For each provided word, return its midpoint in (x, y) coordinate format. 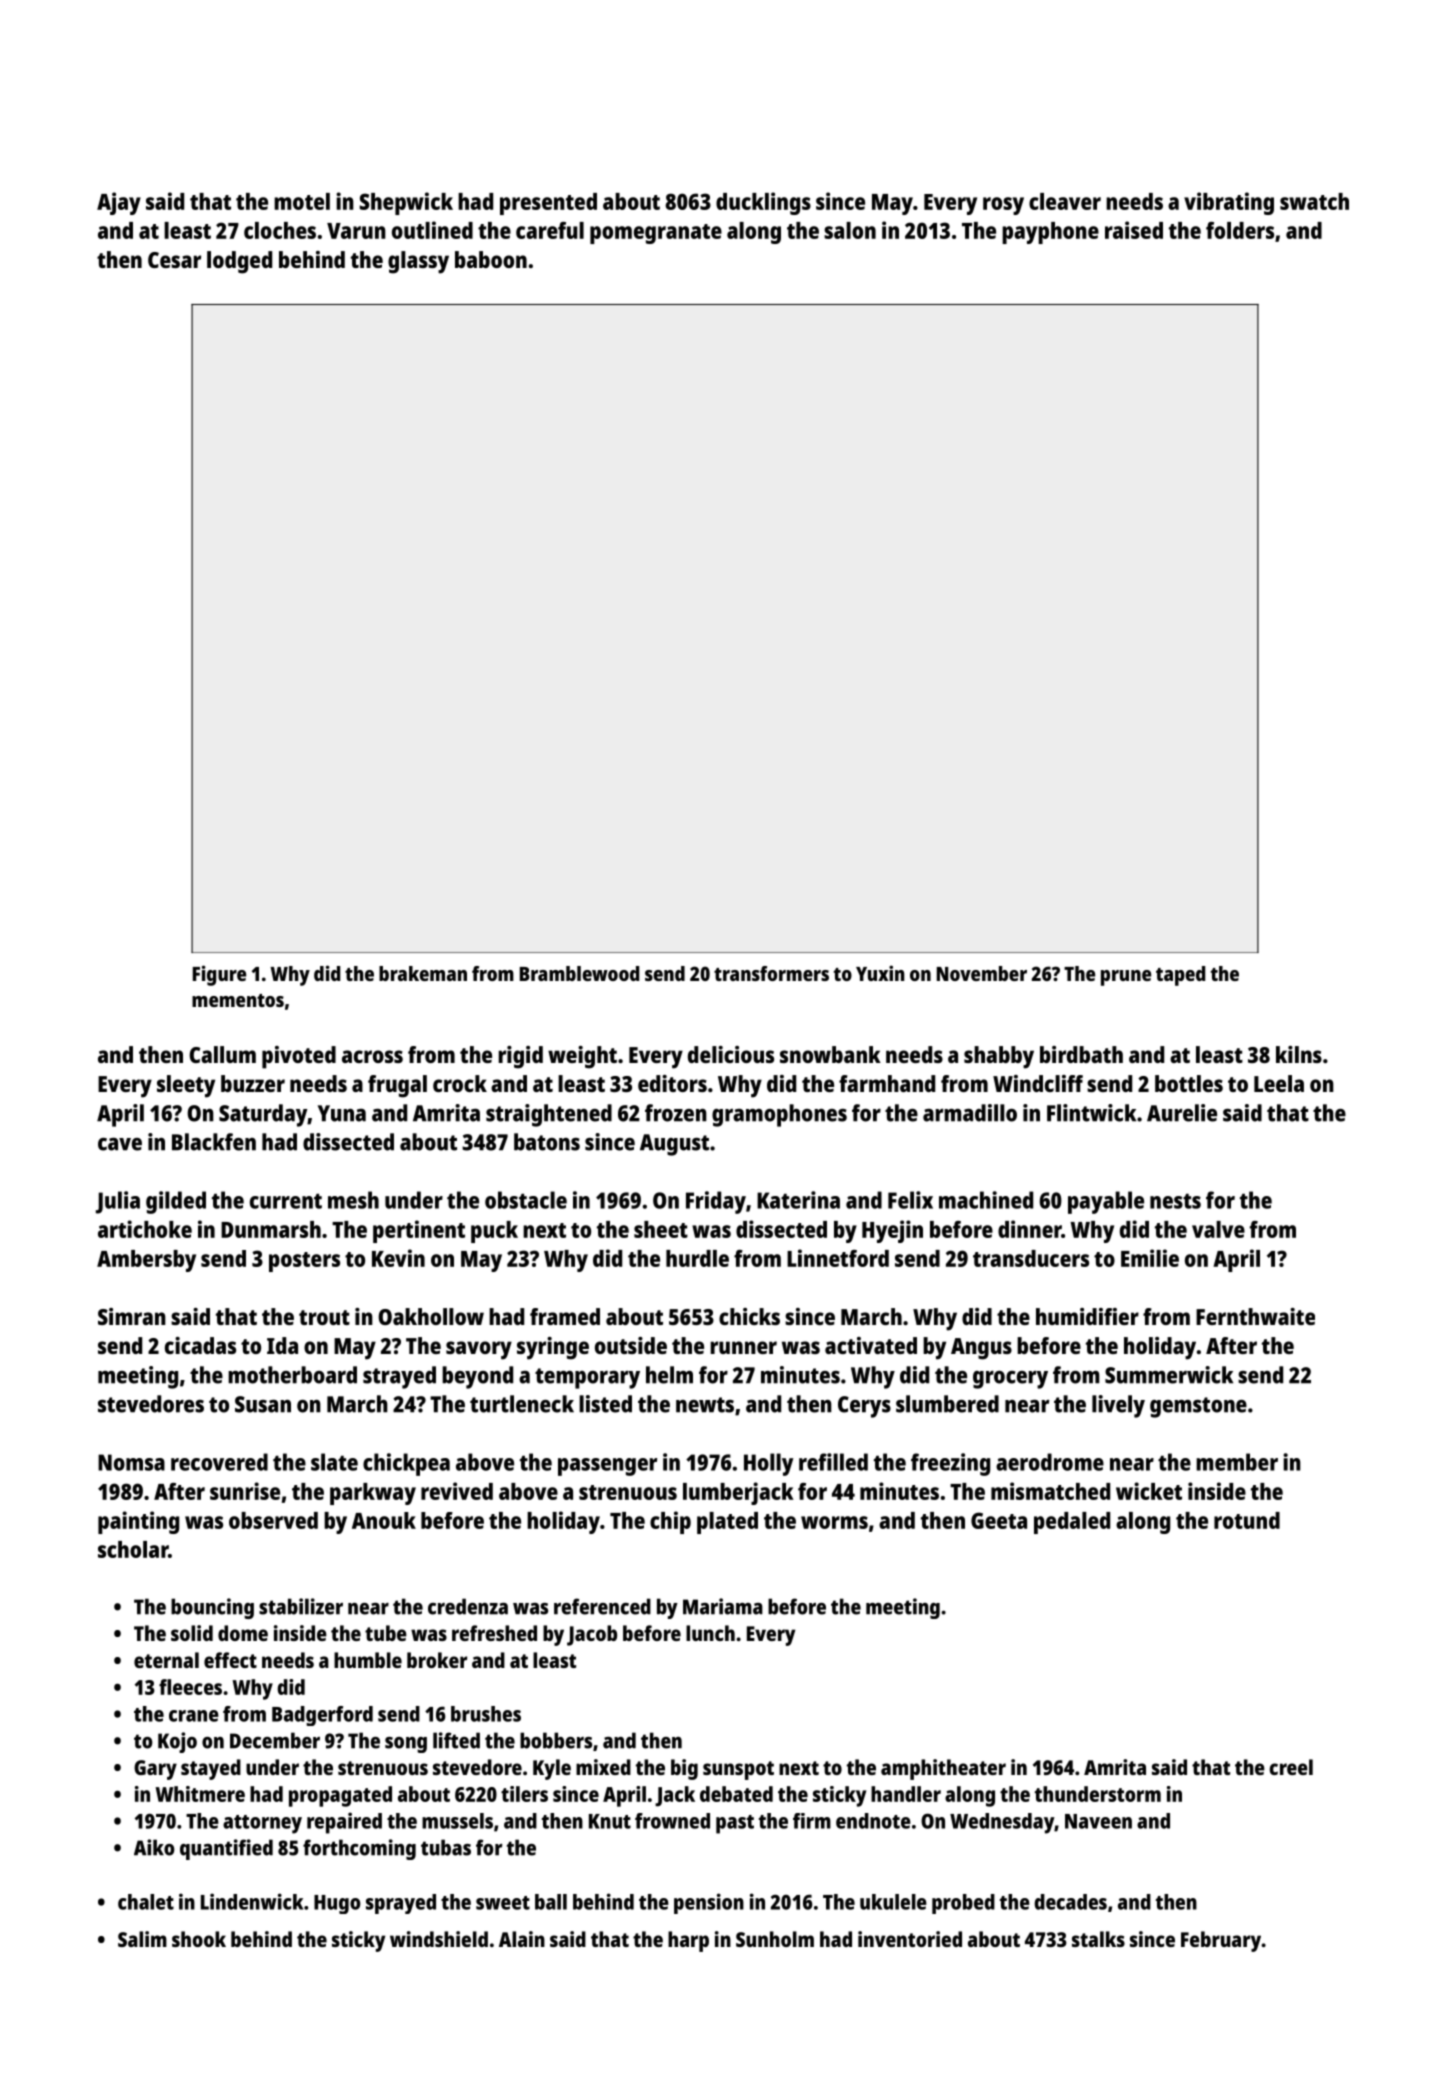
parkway (373, 1494)
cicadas (200, 1345)
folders (1240, 230)
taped (1180, 976)
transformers (771, 973)
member (1237, 1462)
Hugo (337, 1904)
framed (565, 1316)
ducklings (763, 203)
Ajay (119, 203)
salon (850, 230)
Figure (219, 975)
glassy (418, 262)
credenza (468, 1606)
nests (1175, 1201)
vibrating (1229, 203)
